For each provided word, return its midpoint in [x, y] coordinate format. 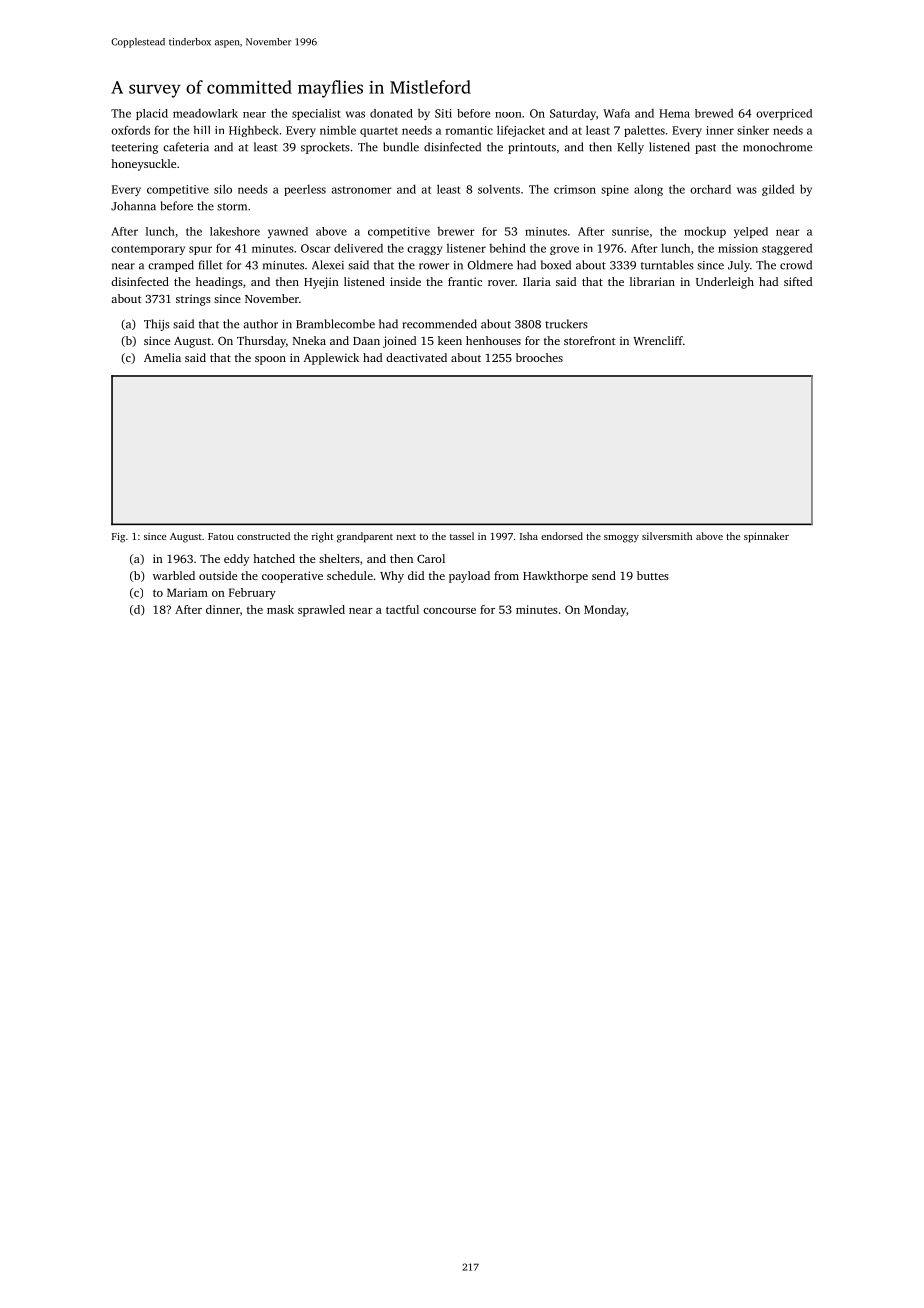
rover [501, 283]
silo [223, 189]
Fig [118, 537]
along [648, 190]
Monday [605, 611]
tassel [462, 536]
